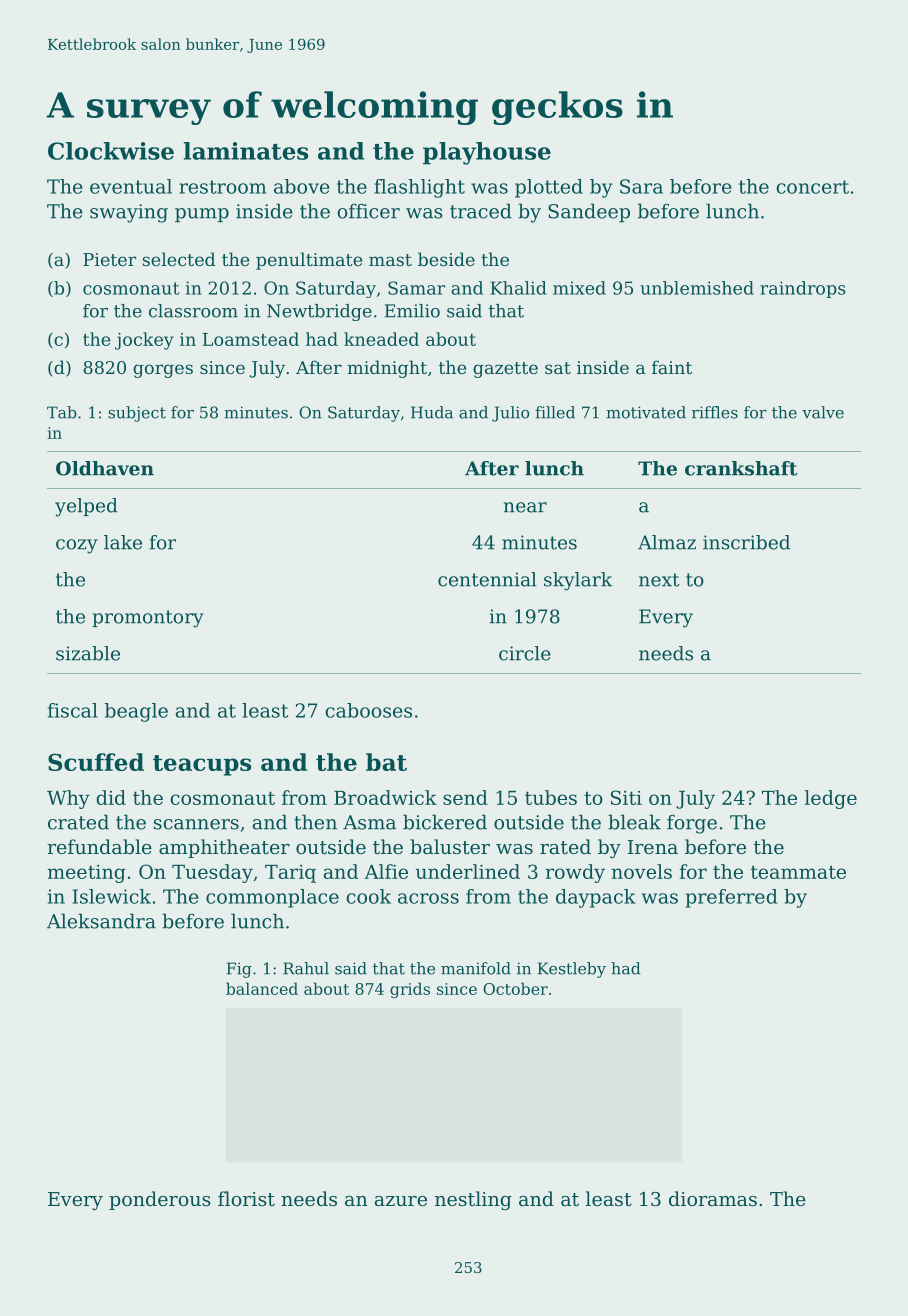 This screenshot has height=1316, width=908. I want to click on dioramas, so click(713, 1198).
